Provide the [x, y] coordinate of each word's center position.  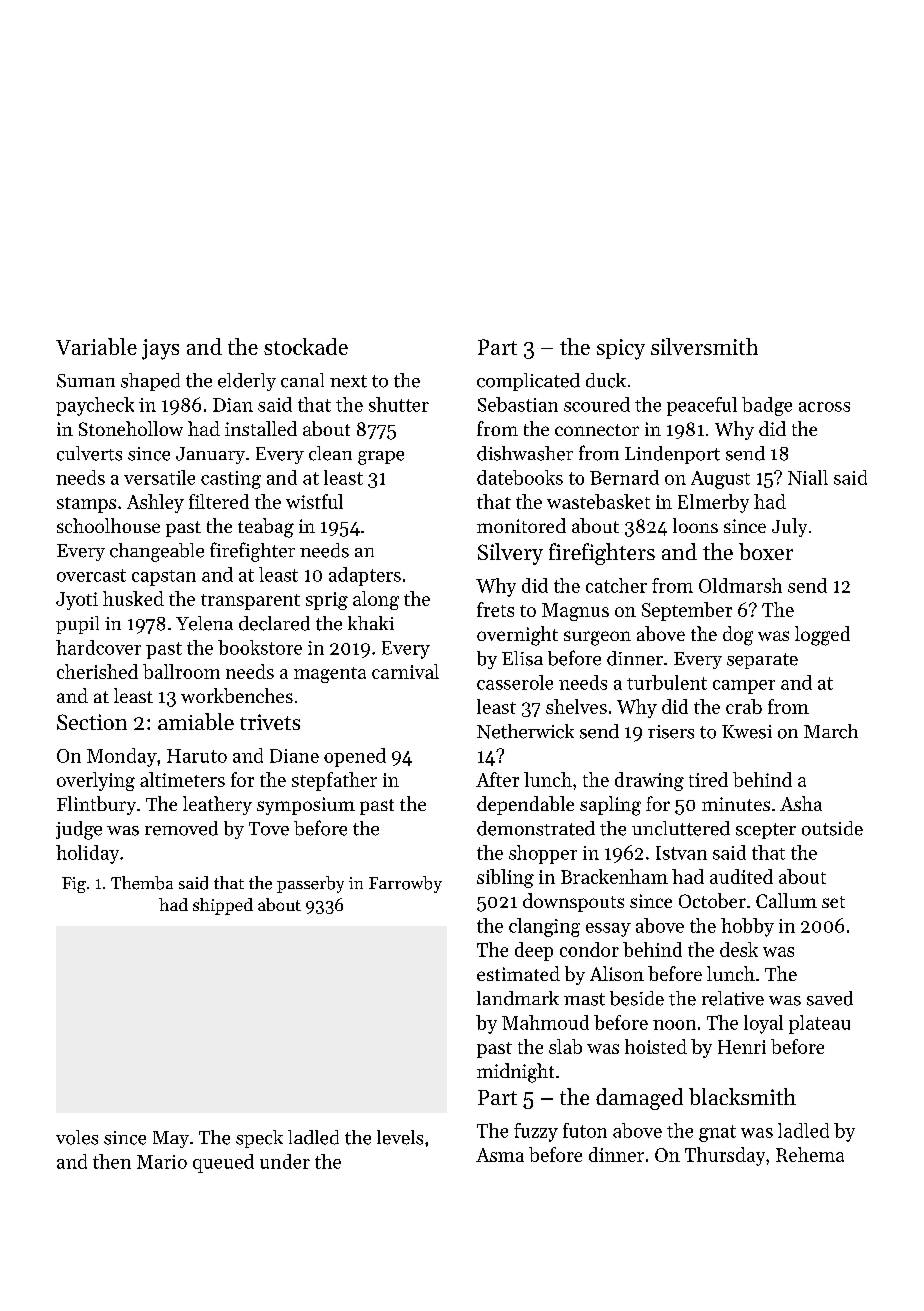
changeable [157, 552]
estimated [518, 973]
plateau [819, 1024]
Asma [500, 1155]
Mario [162, 1162]
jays [160, 349]
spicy [621, 349]
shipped [223, 906]
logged [822, 636]
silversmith [704, 346]
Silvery [510, 554]
